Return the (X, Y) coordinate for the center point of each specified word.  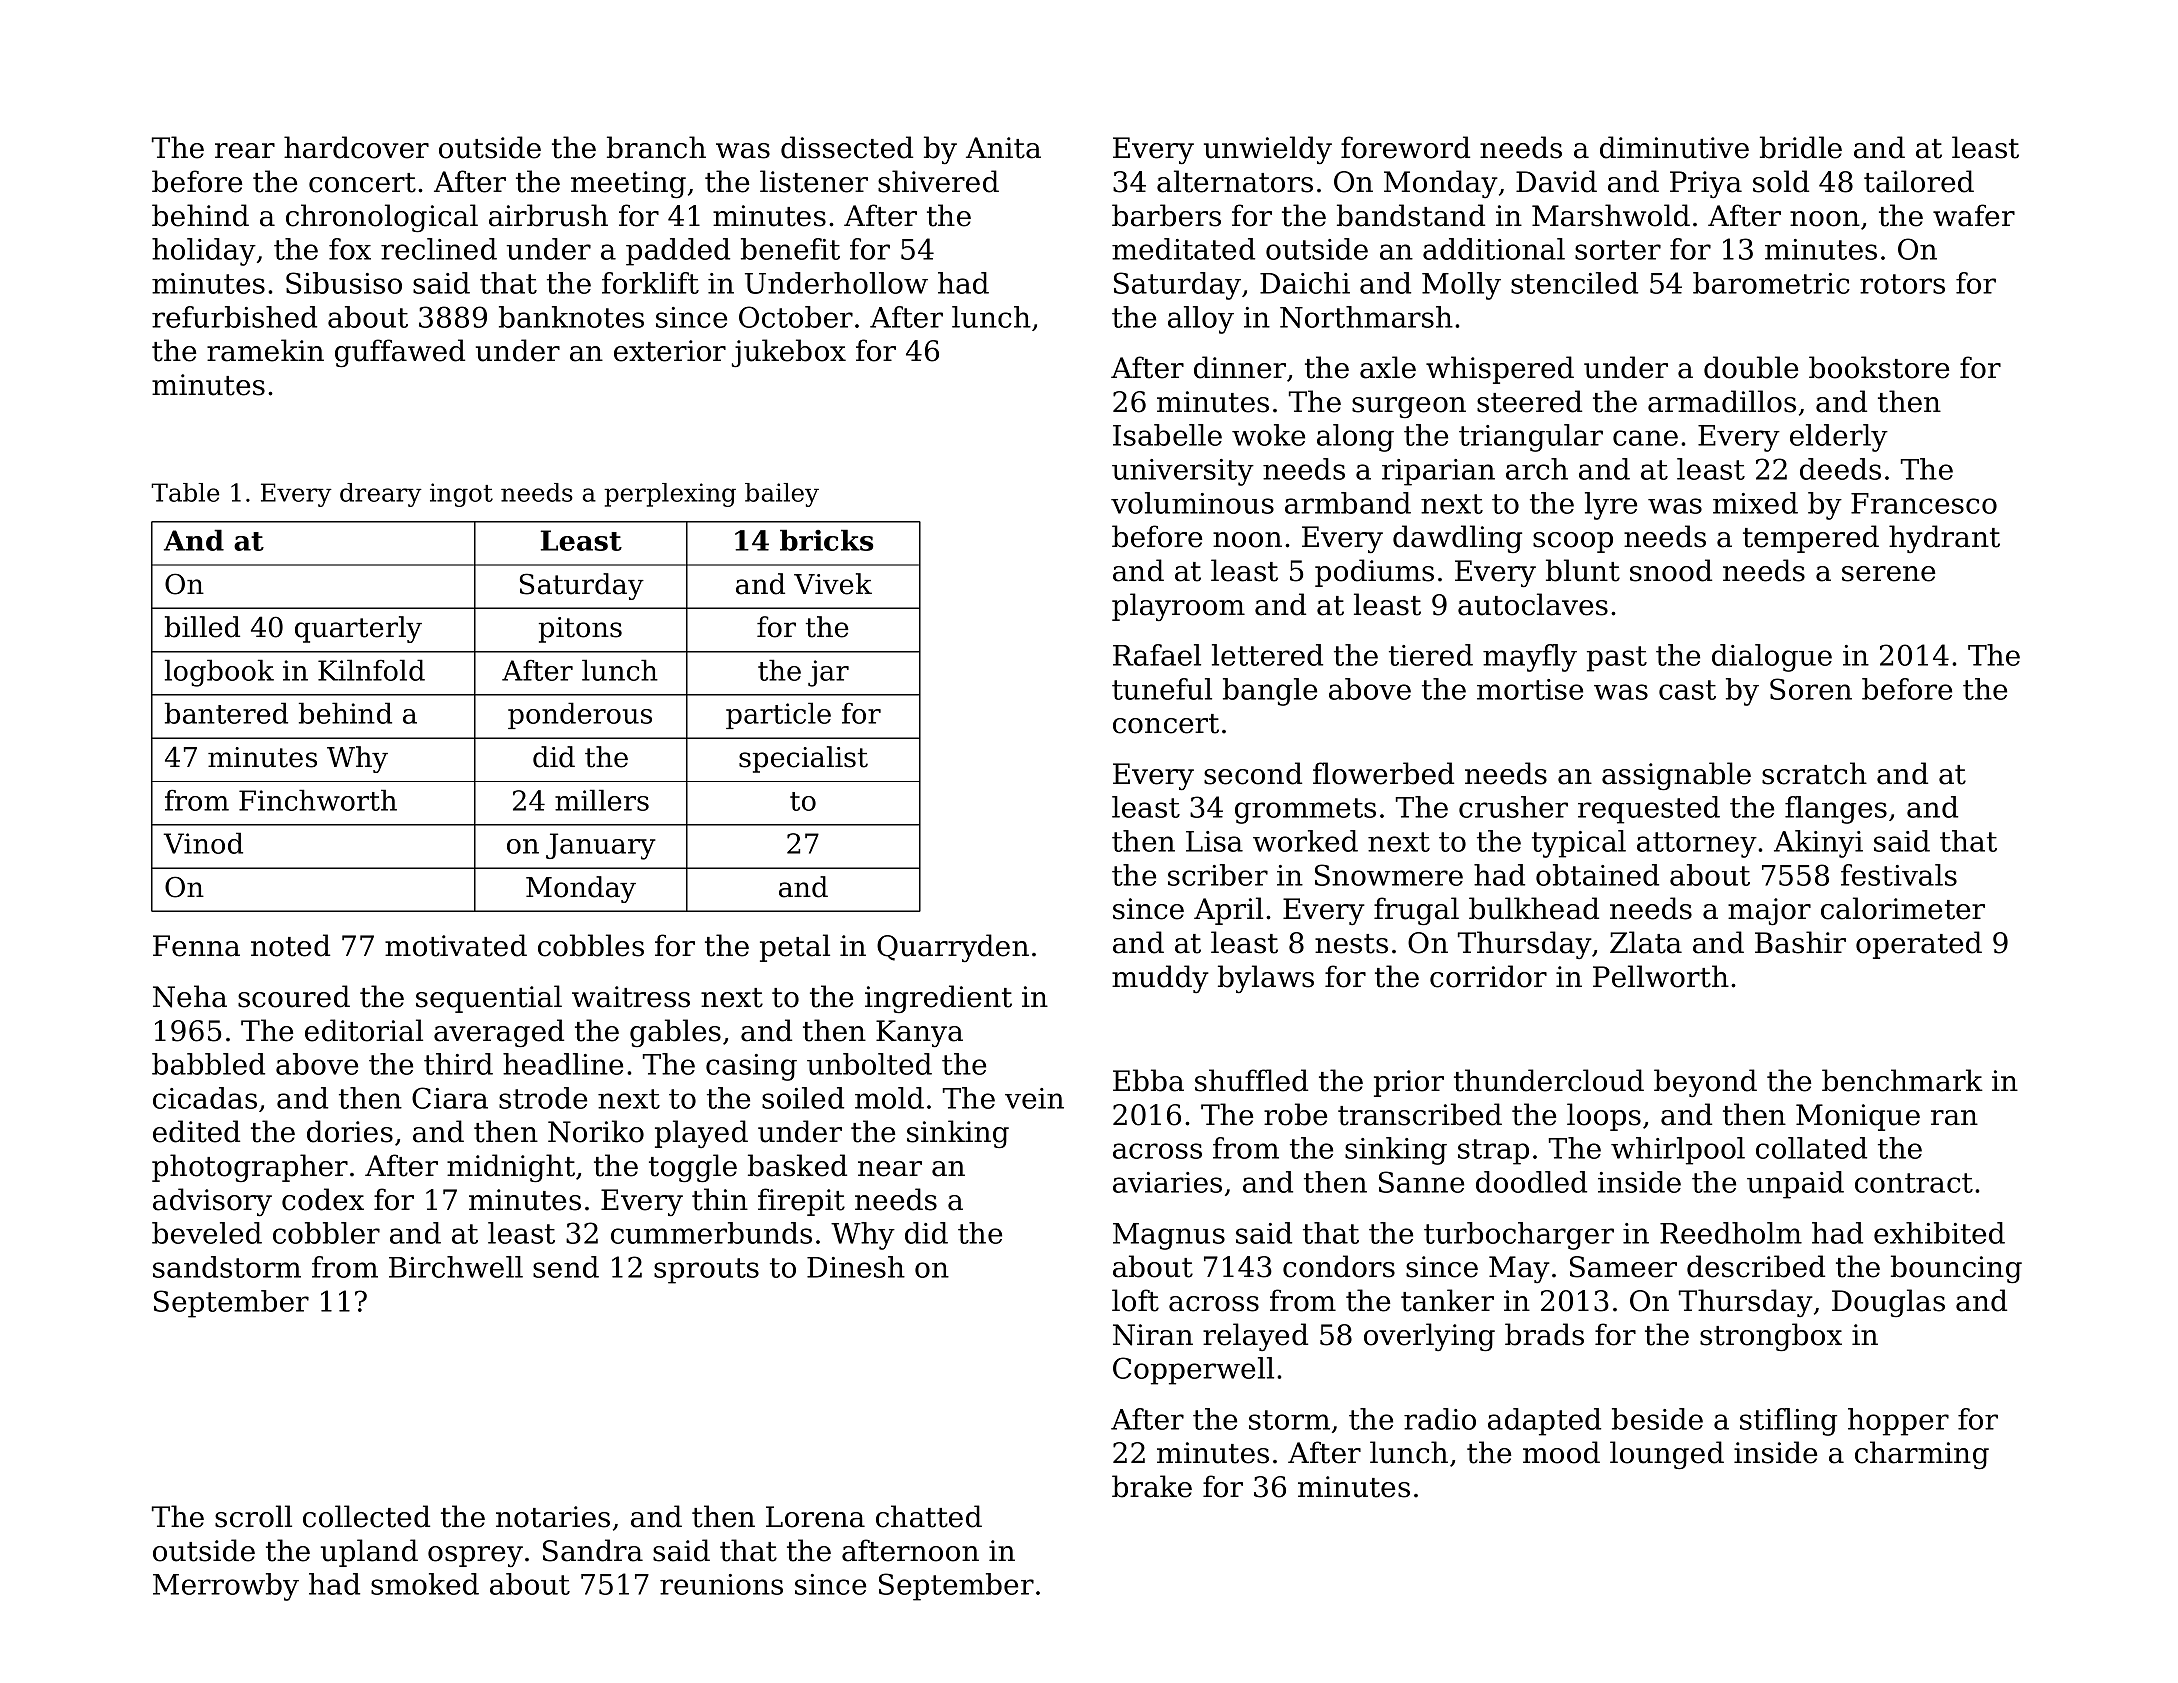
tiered (1431, 655)
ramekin (265, 350)
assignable (1676, 776)
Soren (1811, 689)
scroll (253, 1516)
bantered (226, 713)
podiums (1374, 573)
